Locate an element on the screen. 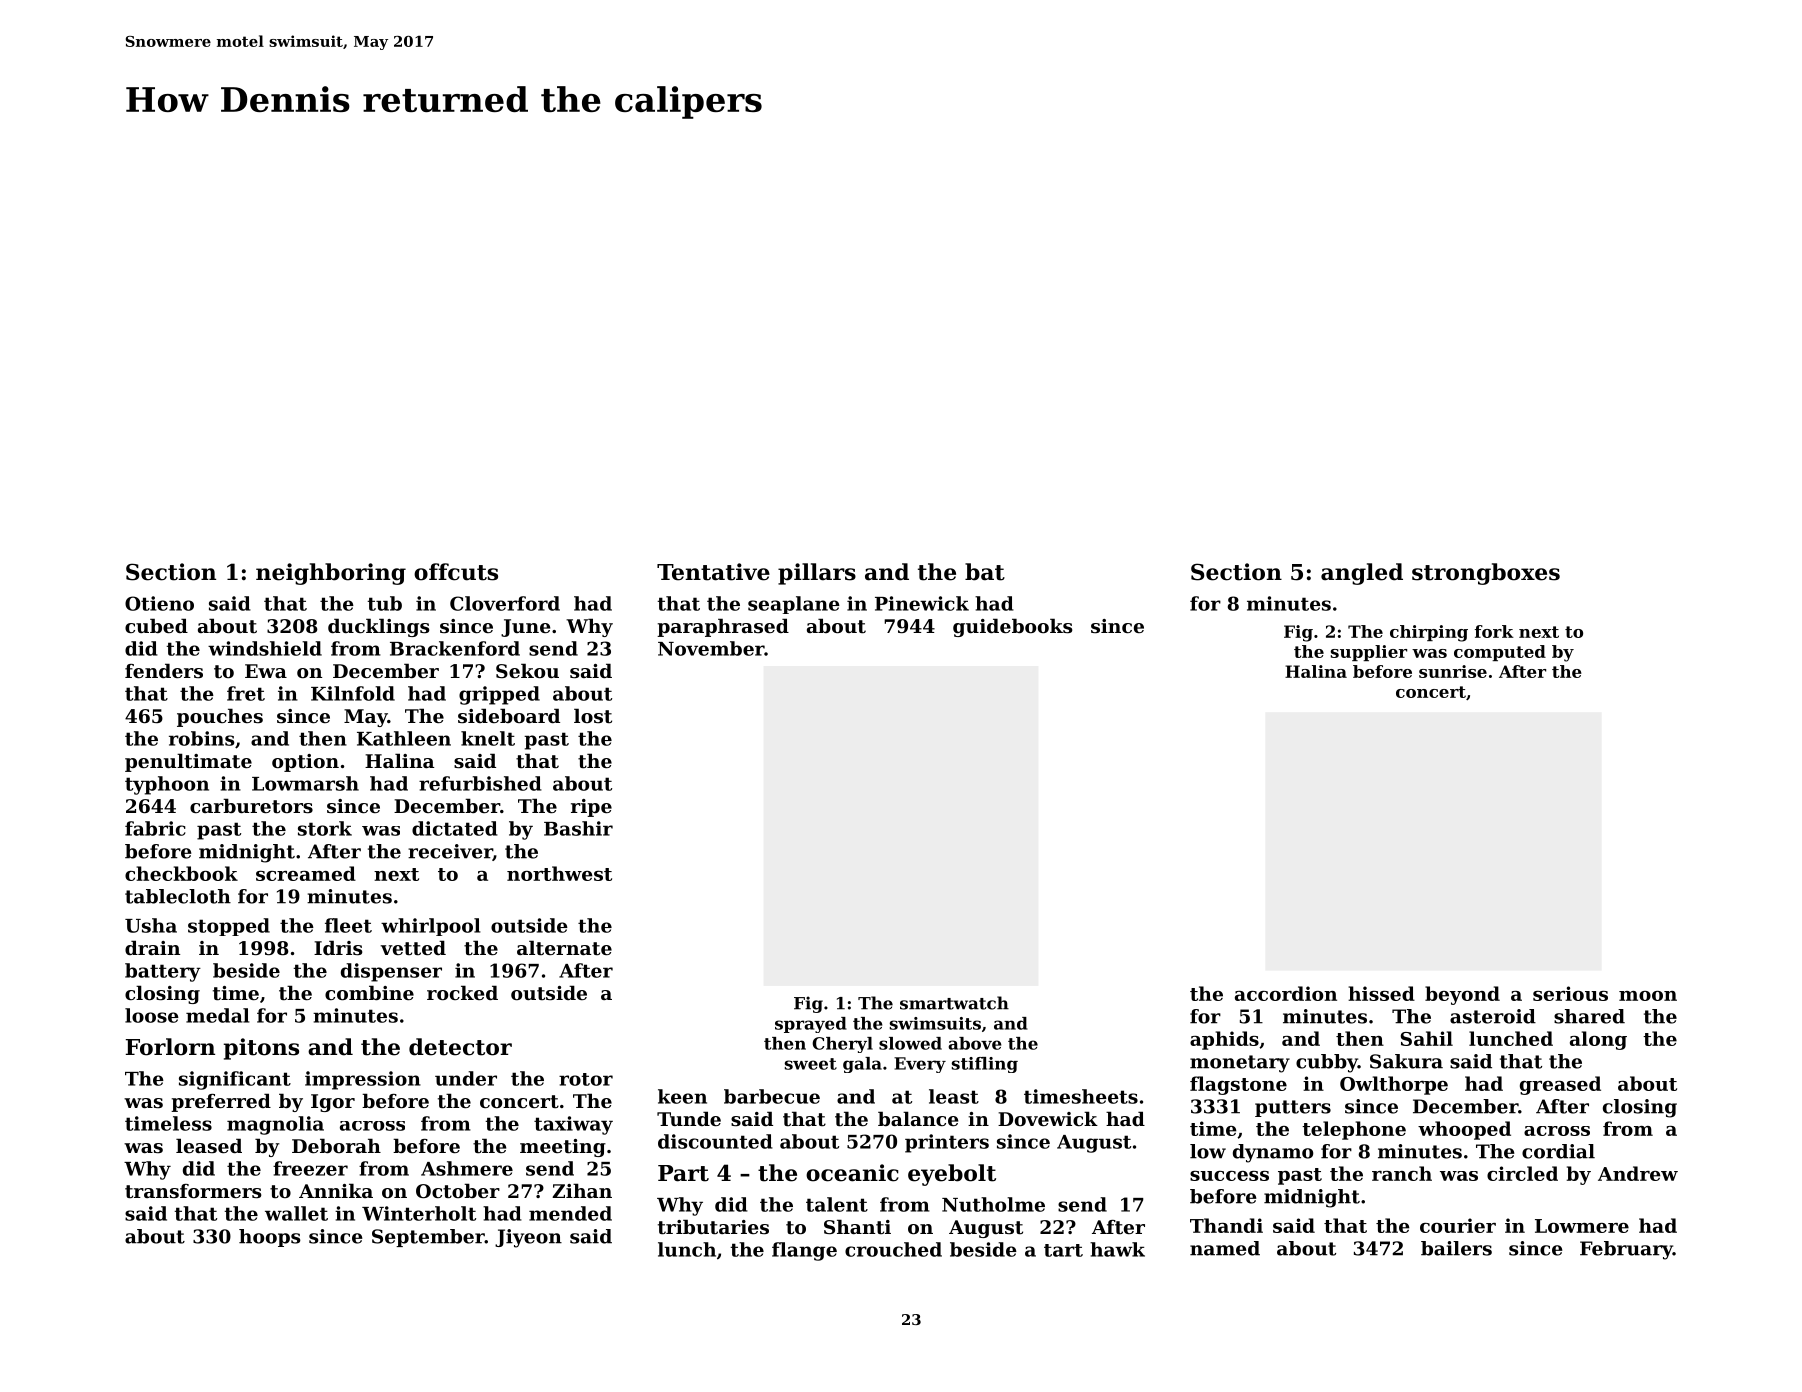  aphids is located at coordinates (1224, 1040).
